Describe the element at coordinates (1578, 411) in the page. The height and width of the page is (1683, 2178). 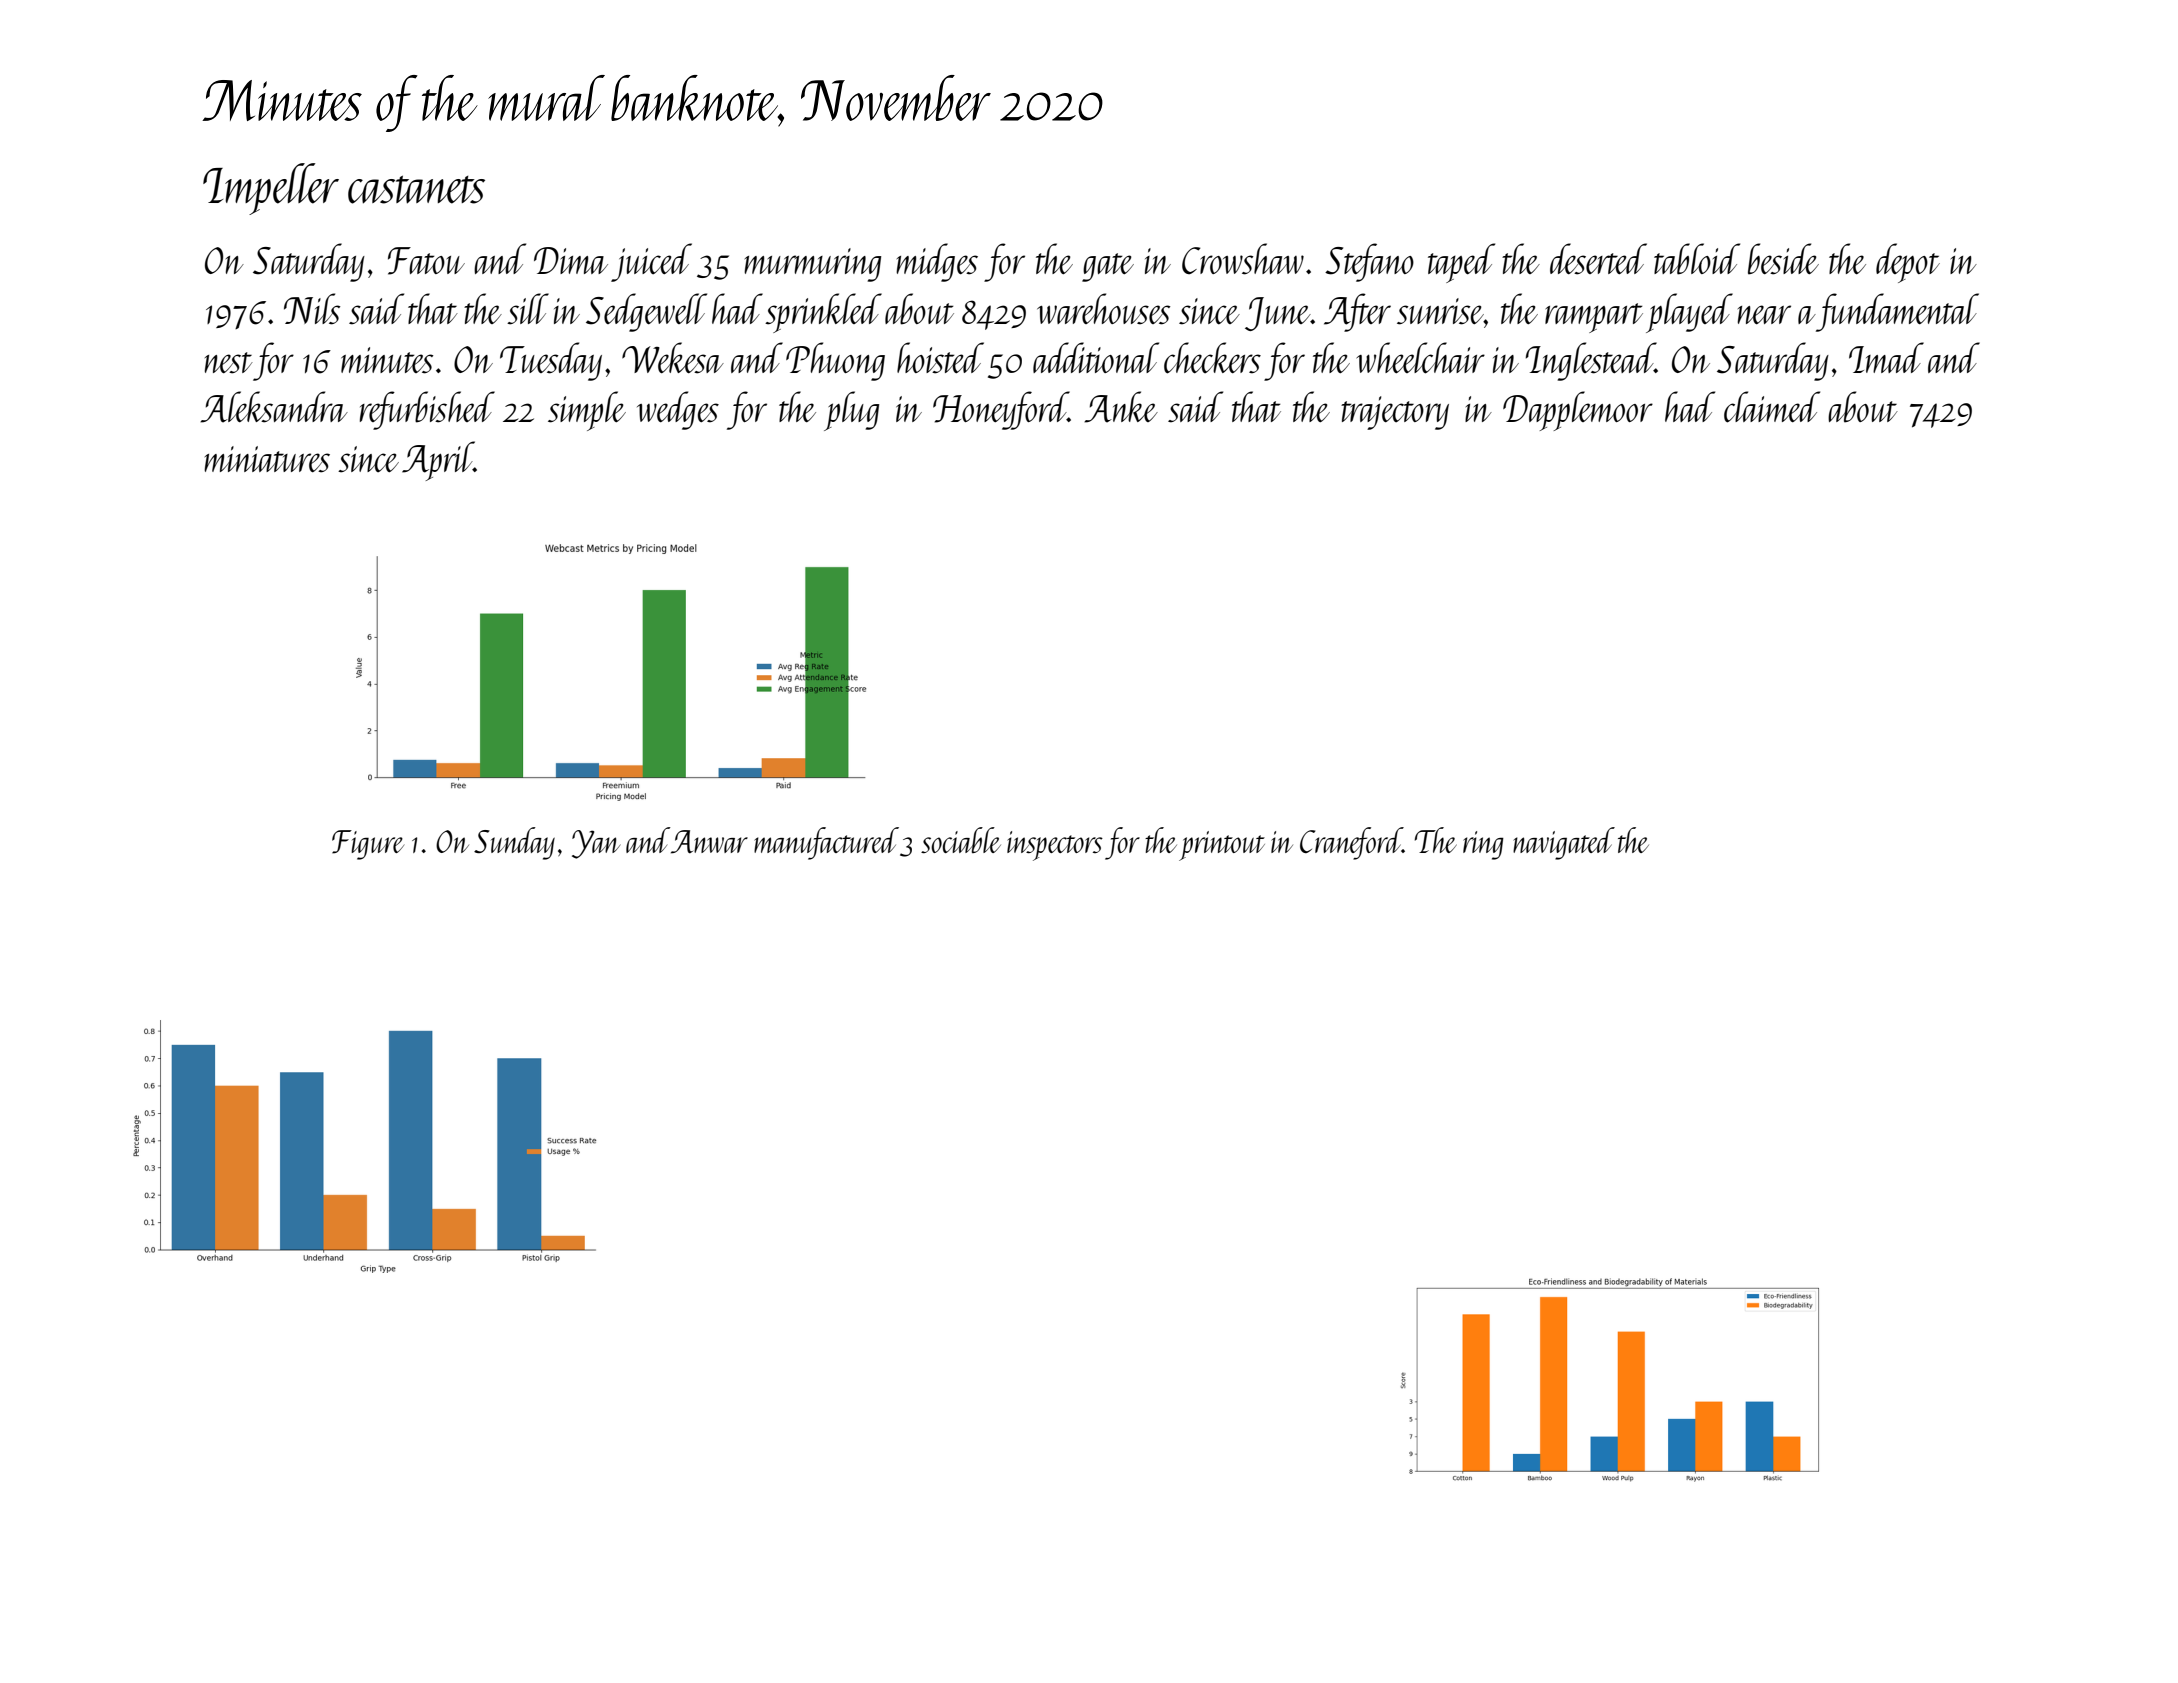
I see `Dapplemoor` at that location.
